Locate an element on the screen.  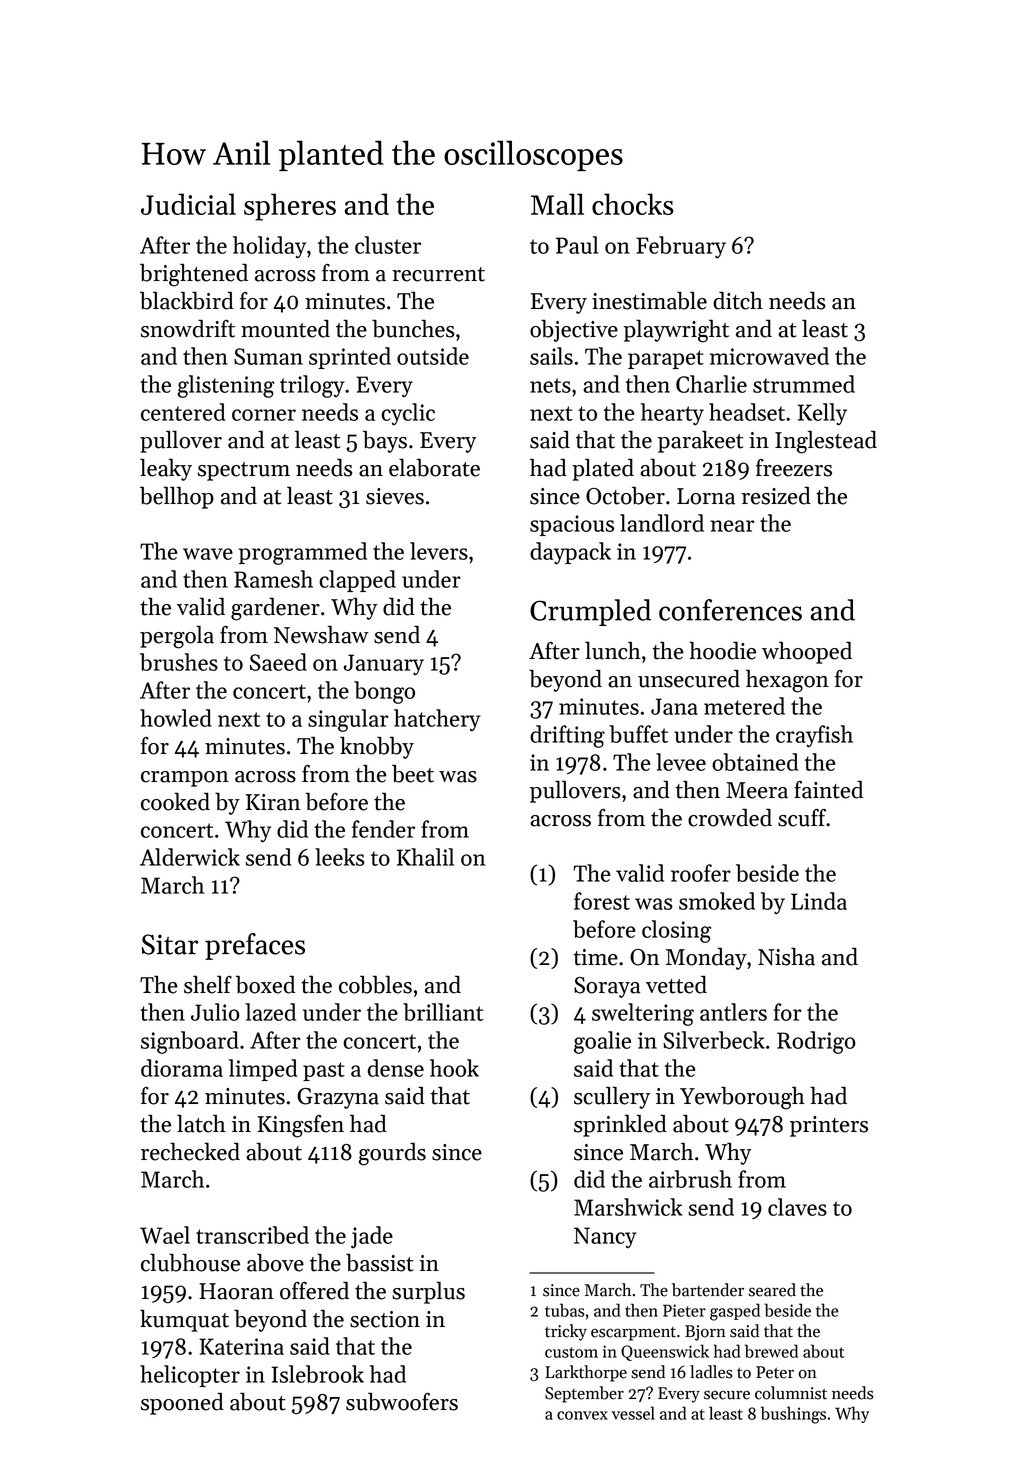
spectrum is located at coordinates (244, 471).
